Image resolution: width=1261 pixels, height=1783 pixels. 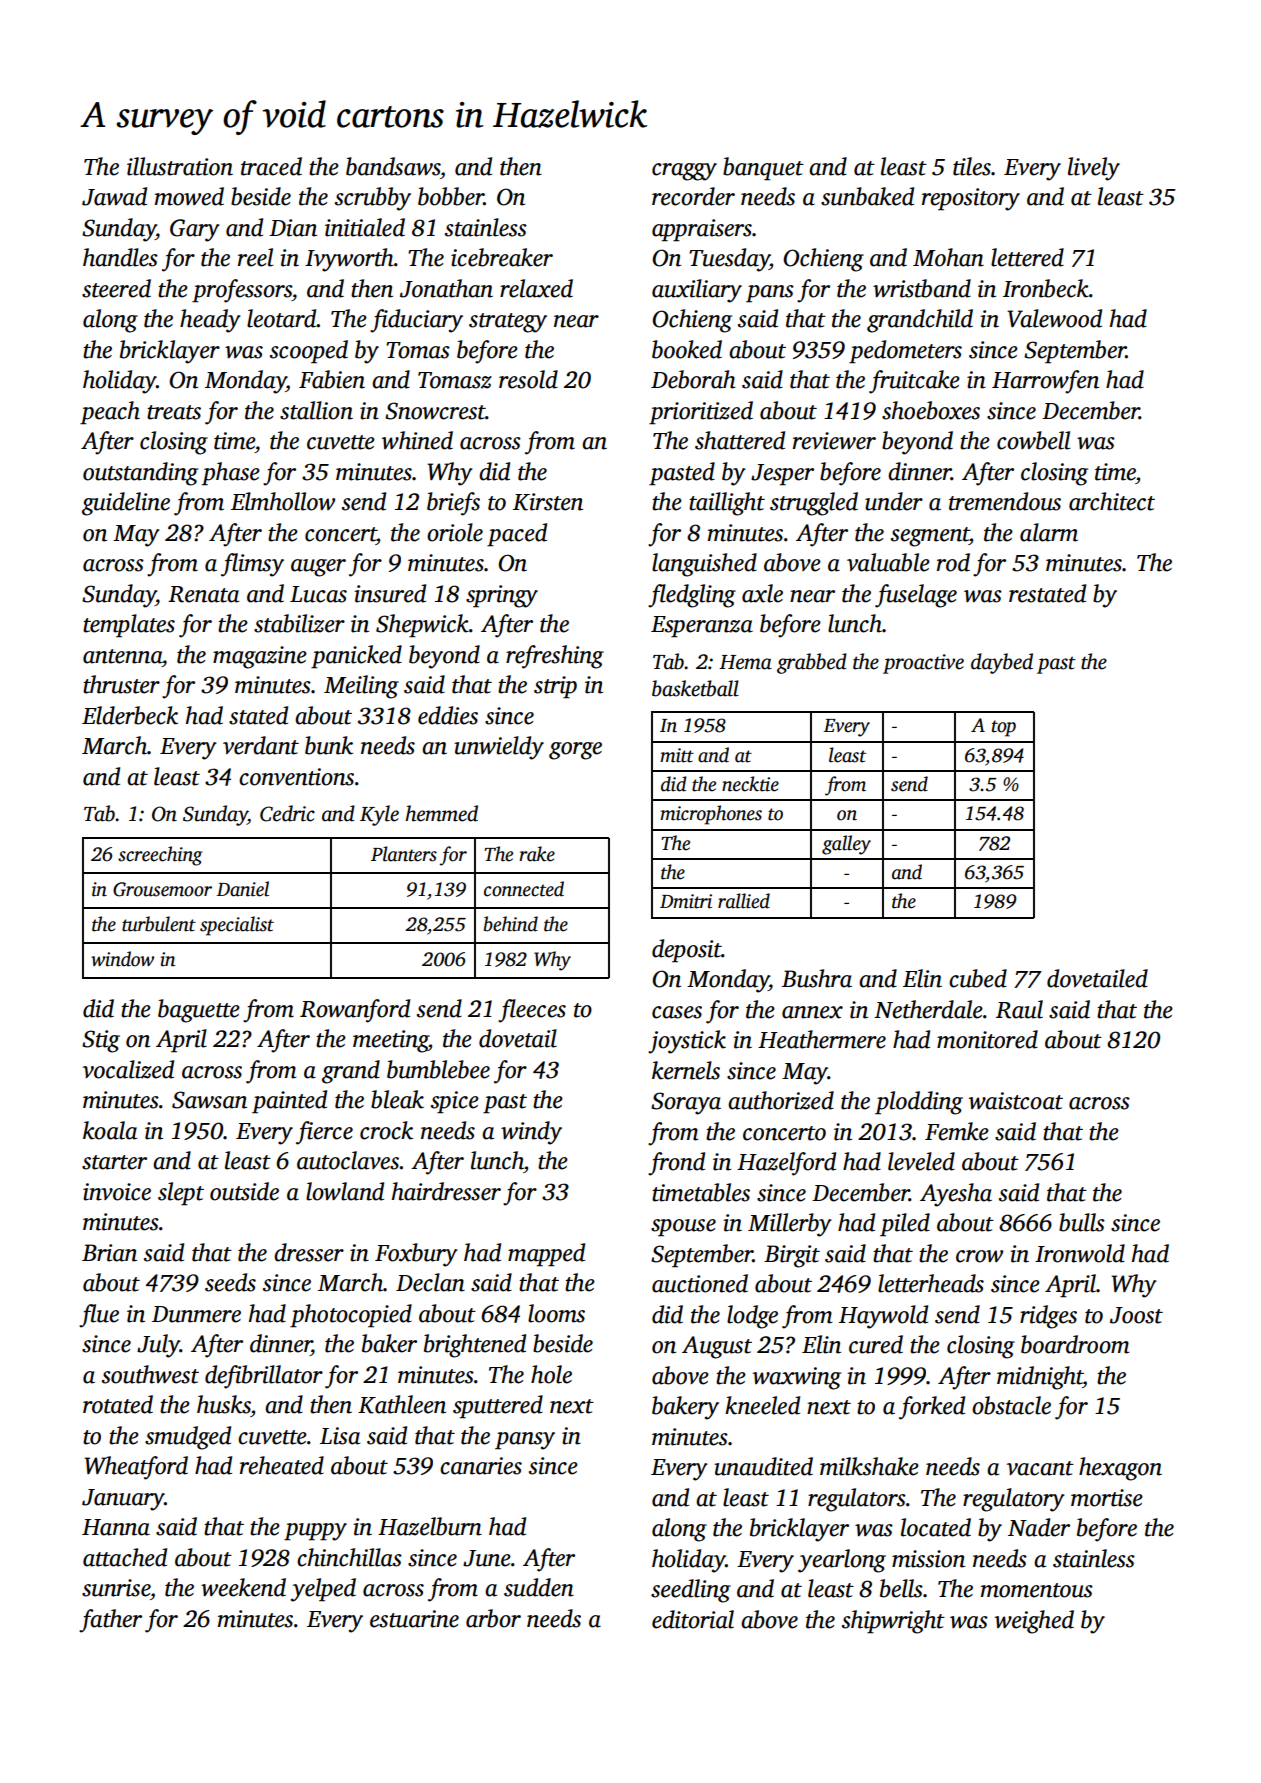 I want to click on father, so click(x=110, y=1621).
